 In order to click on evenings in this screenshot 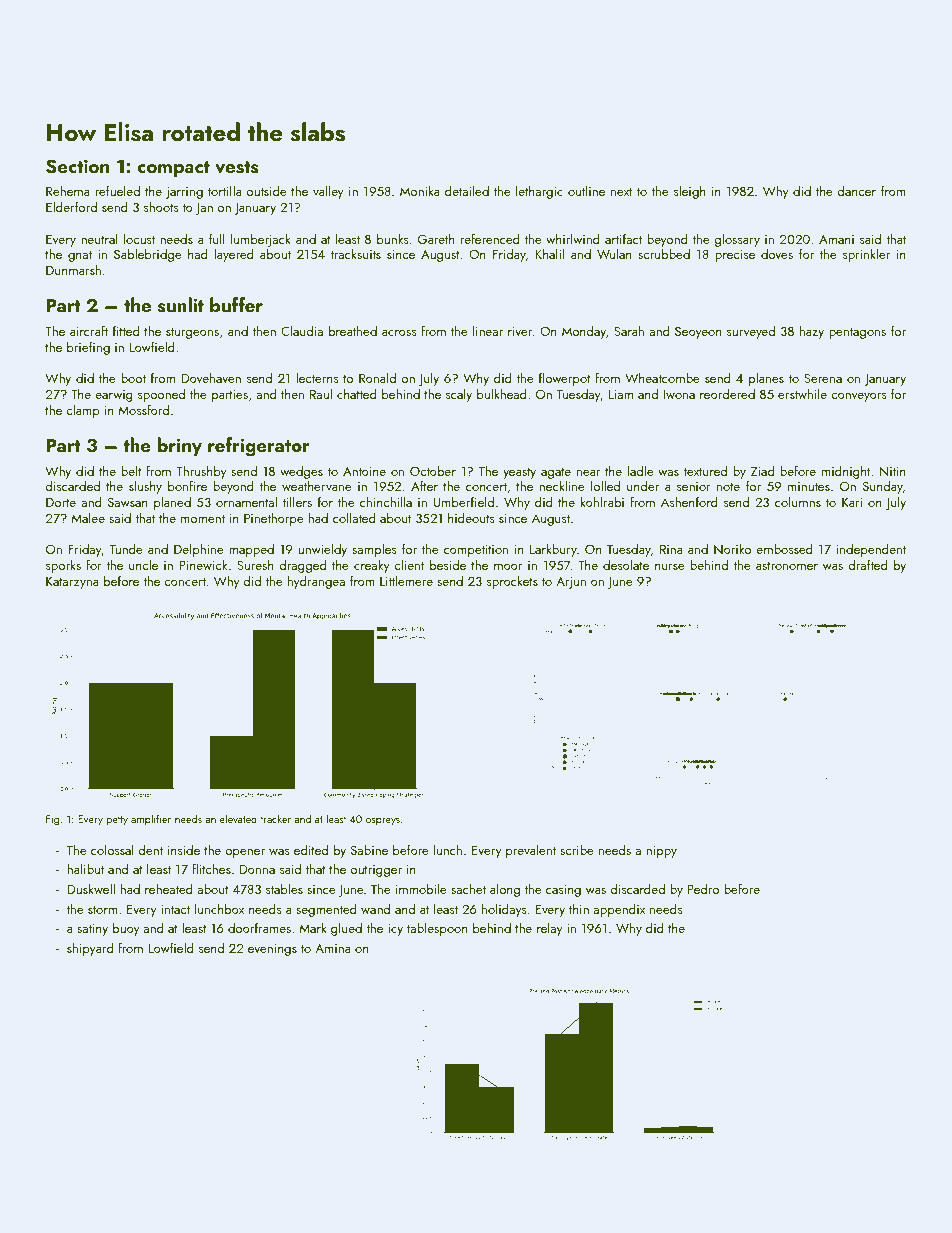, I will do `click(272, 950)`.
